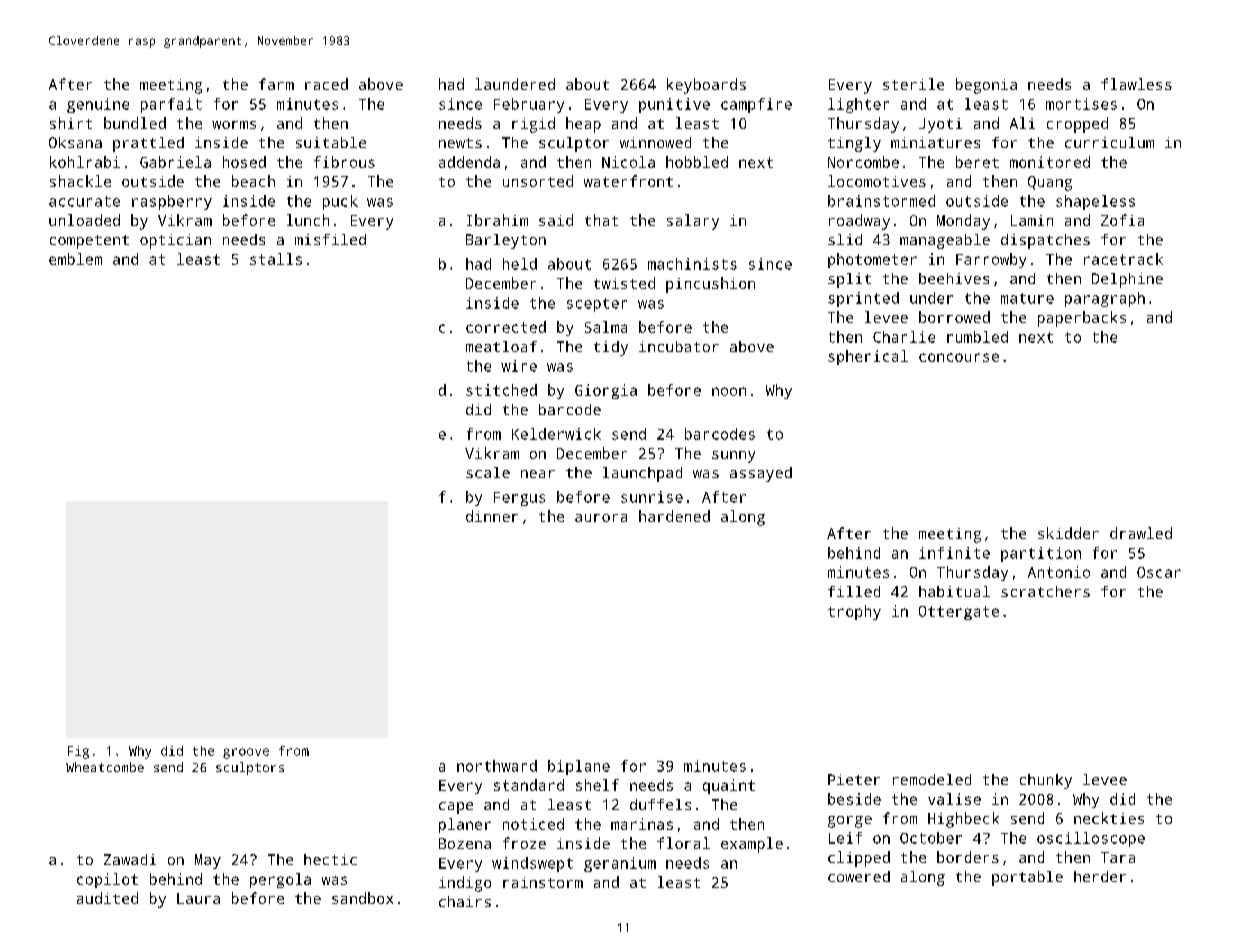  Describe the element at coordinates (246, 753) in the screenshot. I see `groove` at that location.
